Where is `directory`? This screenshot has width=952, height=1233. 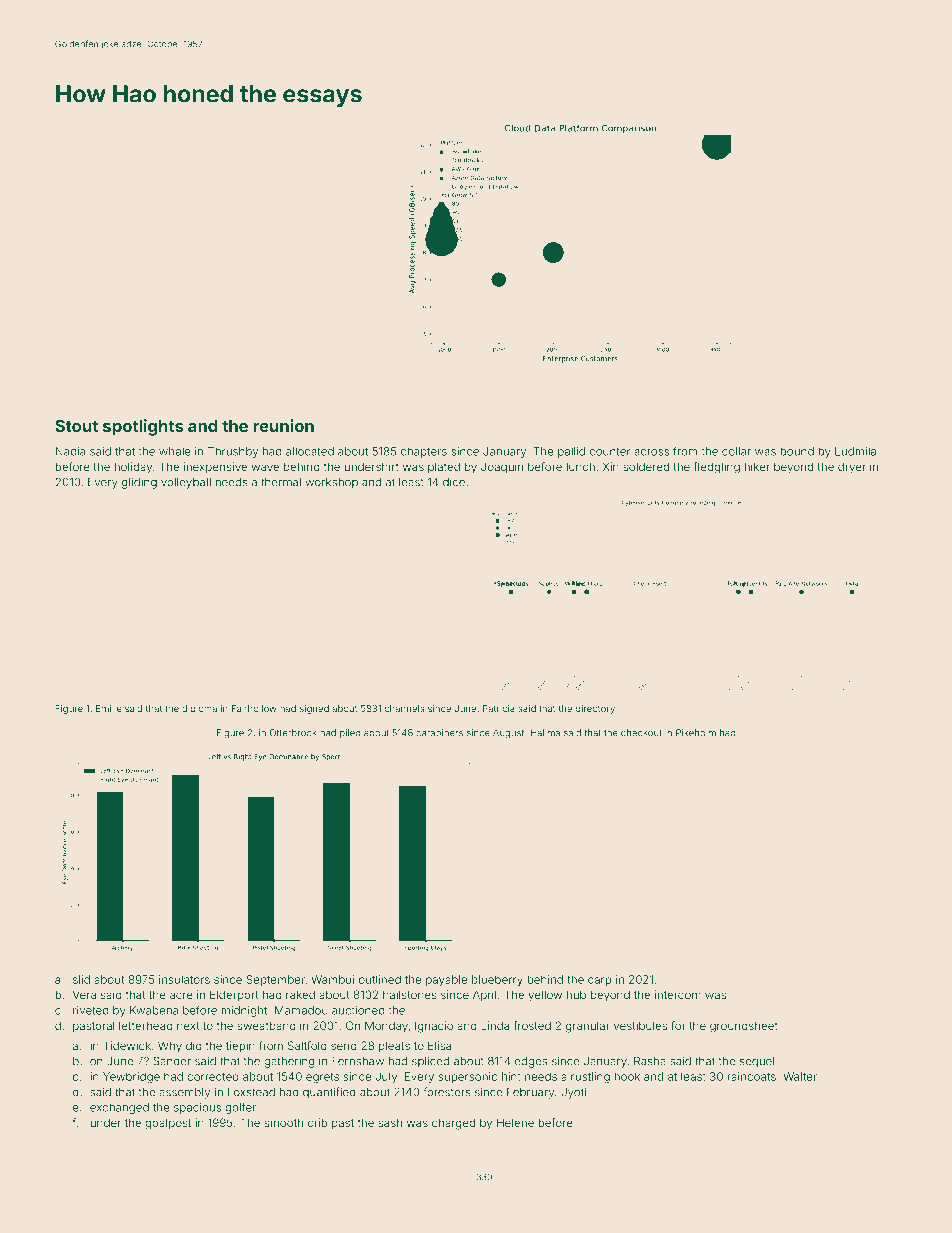 directory is located at coordinates (595, 709).
